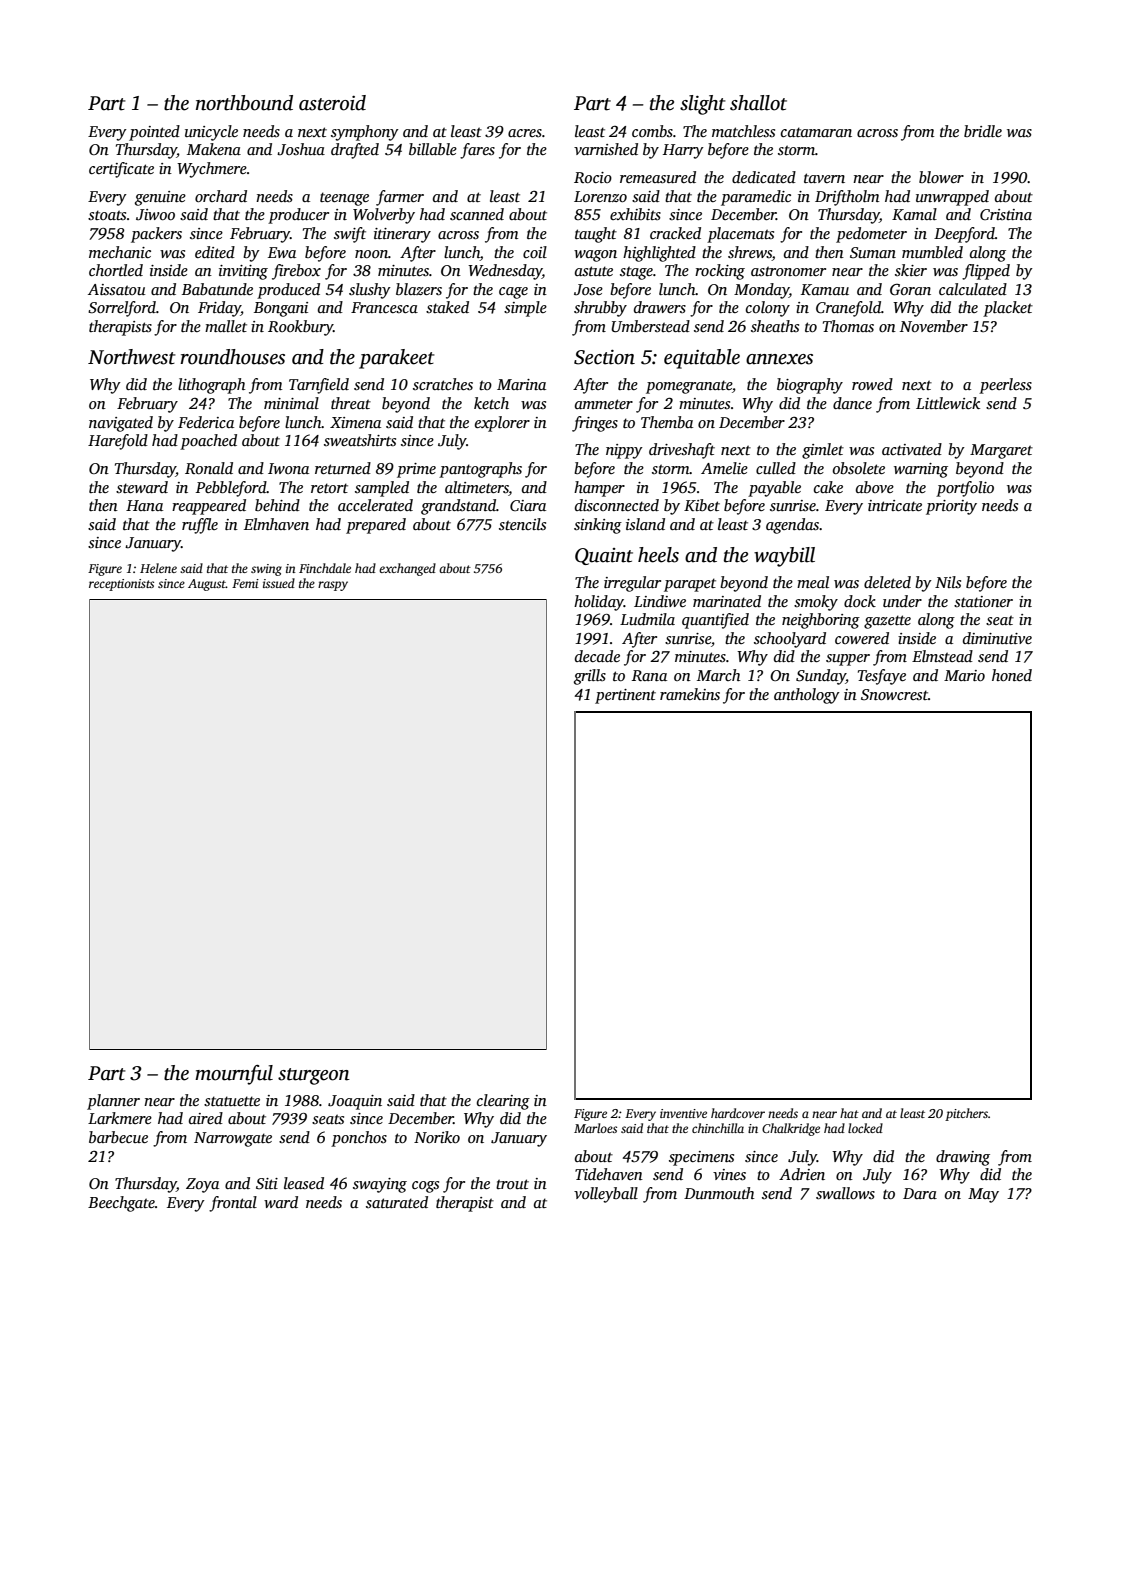 The image size is (1121, 1586). Describe the element at coordinates (503, 1102) in the screenshot. I see `clearing` at that location.
